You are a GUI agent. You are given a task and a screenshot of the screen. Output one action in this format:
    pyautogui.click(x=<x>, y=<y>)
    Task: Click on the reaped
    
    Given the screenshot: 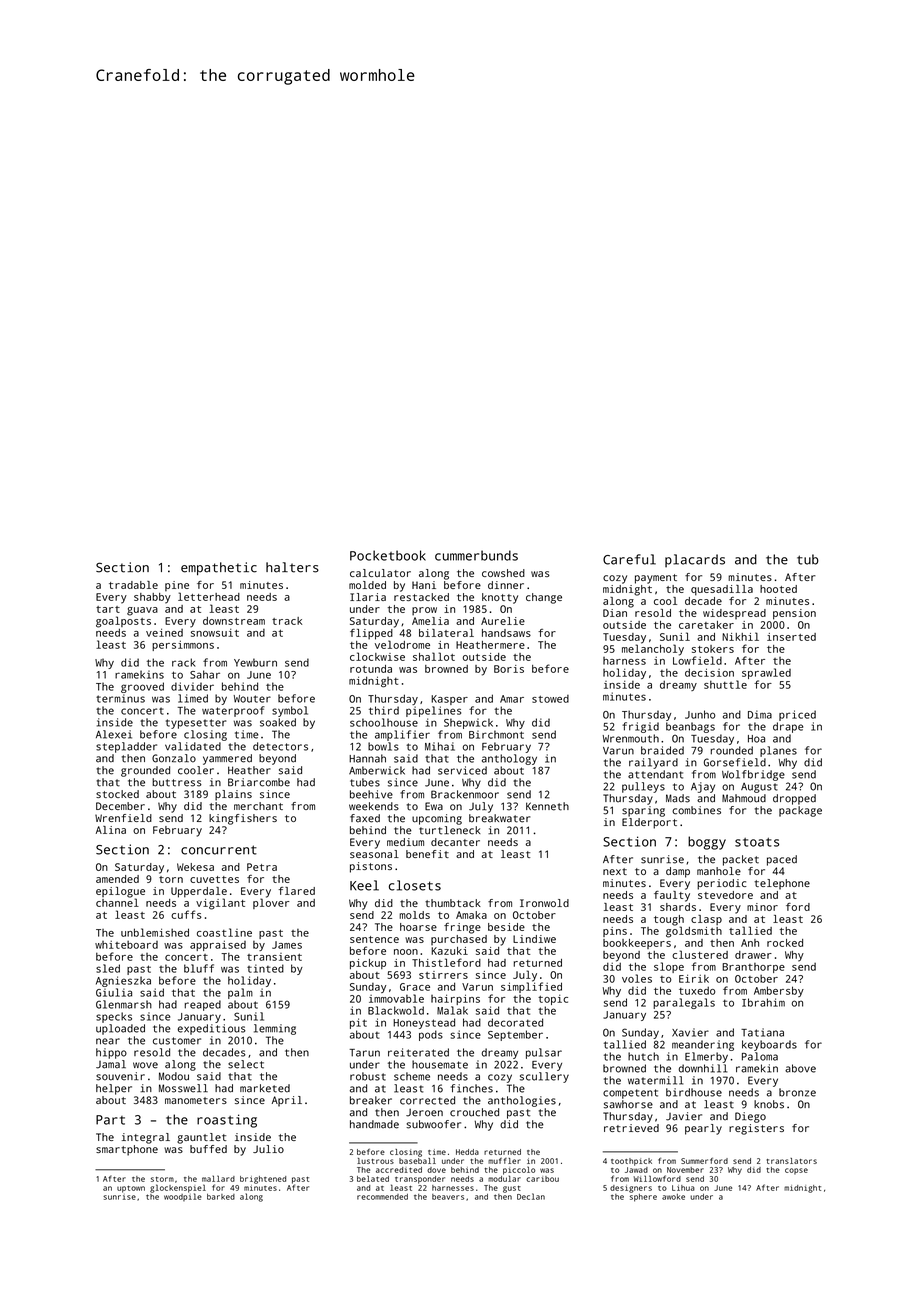 What is the action you would take?
    pyautogui.click(x=203, y=1005)
